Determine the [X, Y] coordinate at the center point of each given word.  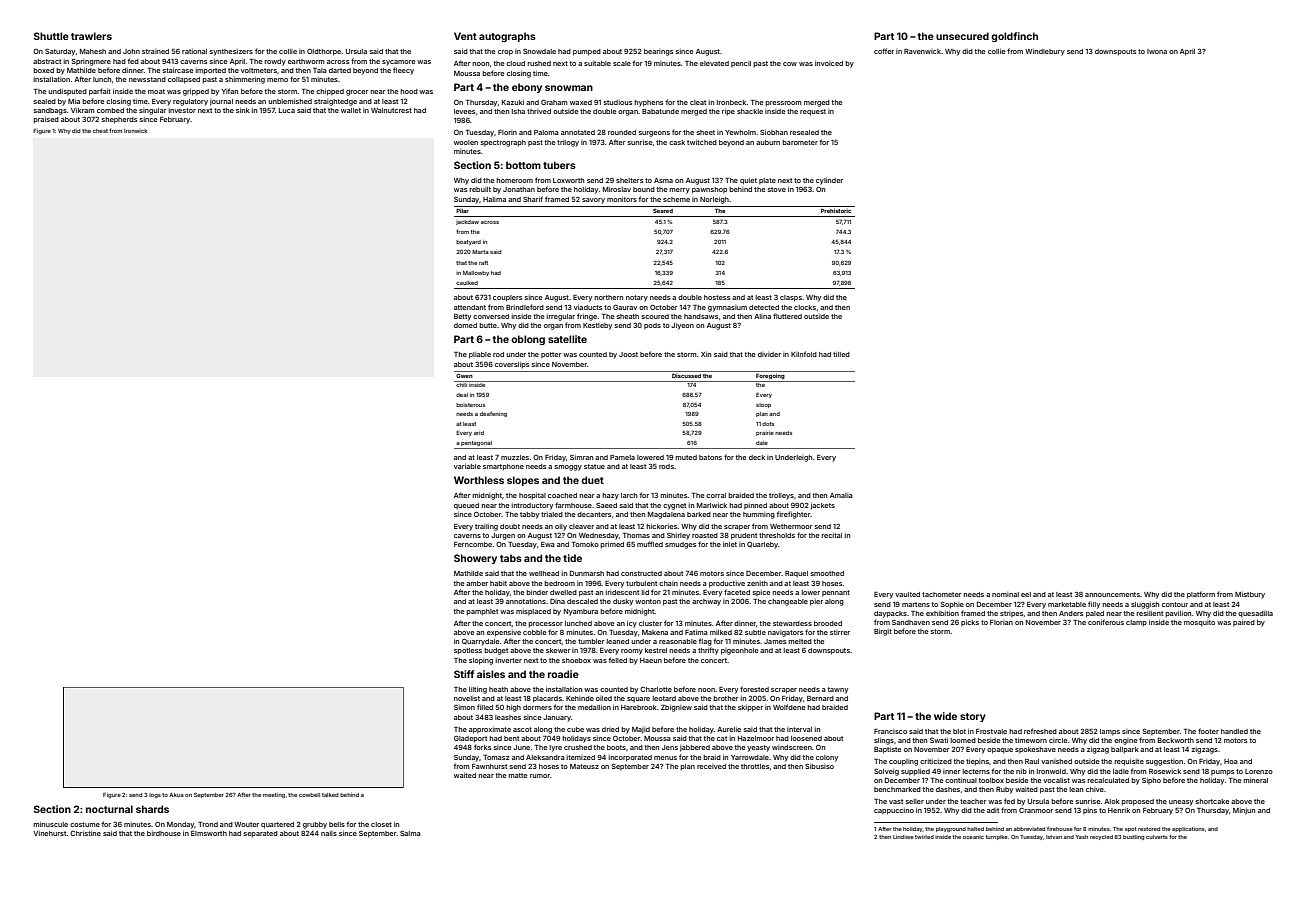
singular [152, 111]
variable [467, 466]
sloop [763, 405]
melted [800, 641]
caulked [467, 283]
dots [768, 424]
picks [970, 623]
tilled [841, 354]
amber [477, 583]
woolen [466, 142]
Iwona [1157, 51]
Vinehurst [50, 833]
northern [608, 297]
